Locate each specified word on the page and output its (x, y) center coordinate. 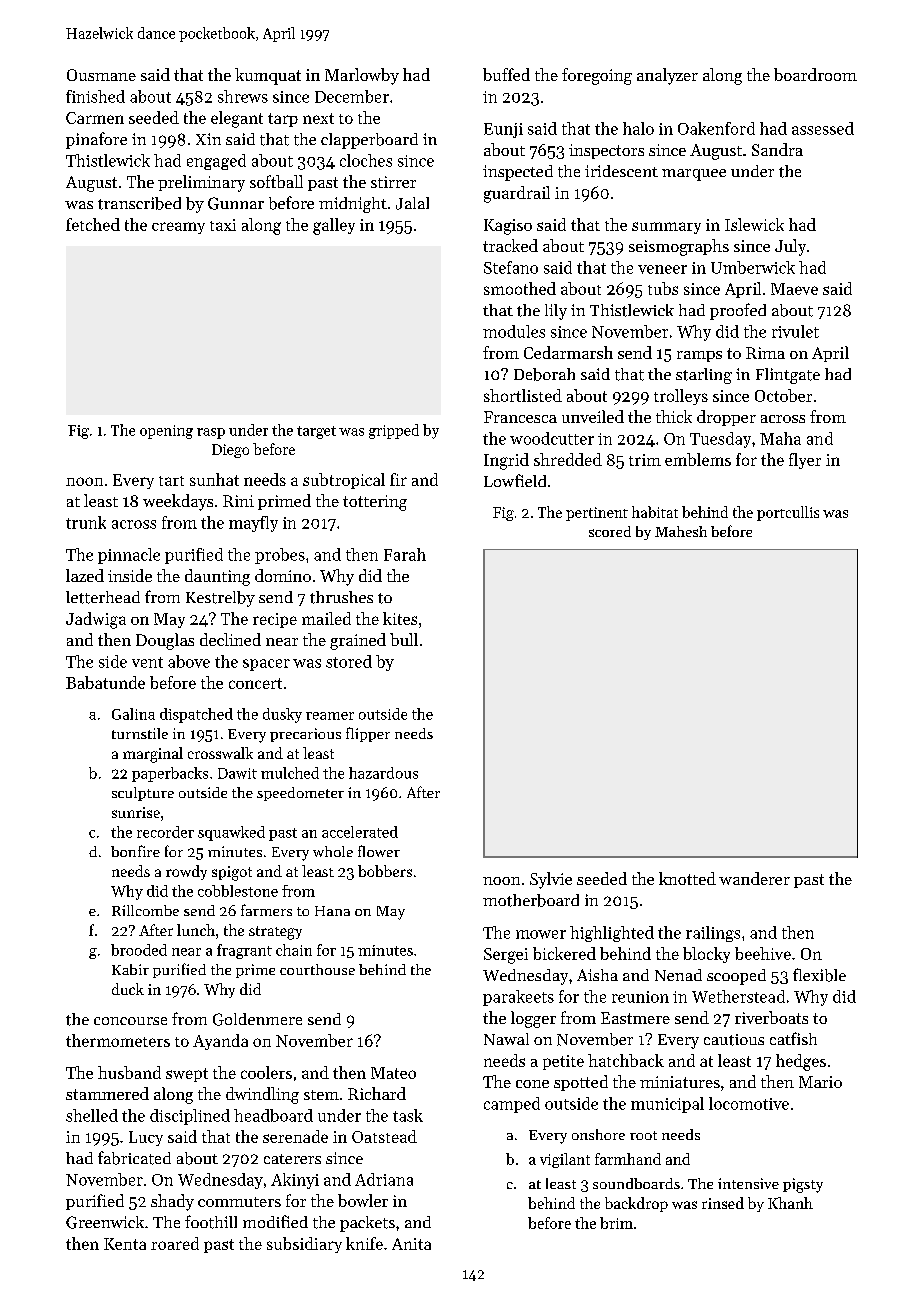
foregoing (597, 76)
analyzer (667, 76)
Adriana (384, 1179)
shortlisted (523, 395)
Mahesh (681, 531)
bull (404, 639)
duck (128, 989)
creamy (178, 228)
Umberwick (753, 267)
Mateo (393, 1073)
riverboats (771, 1017)
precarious (305, 735)
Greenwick (105, 1222)
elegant (237, 119)
